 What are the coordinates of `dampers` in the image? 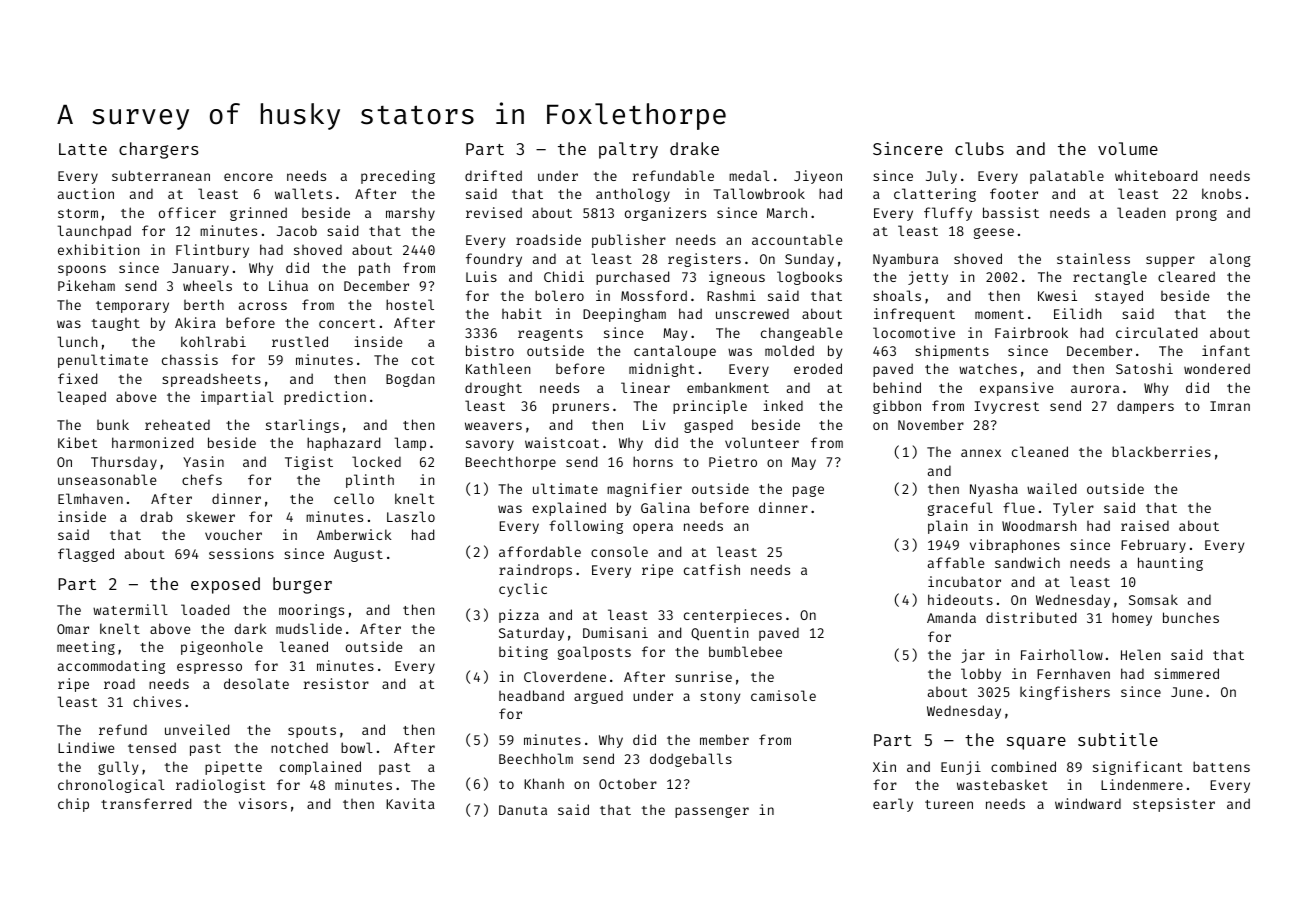 It's located at (1145, 407).
